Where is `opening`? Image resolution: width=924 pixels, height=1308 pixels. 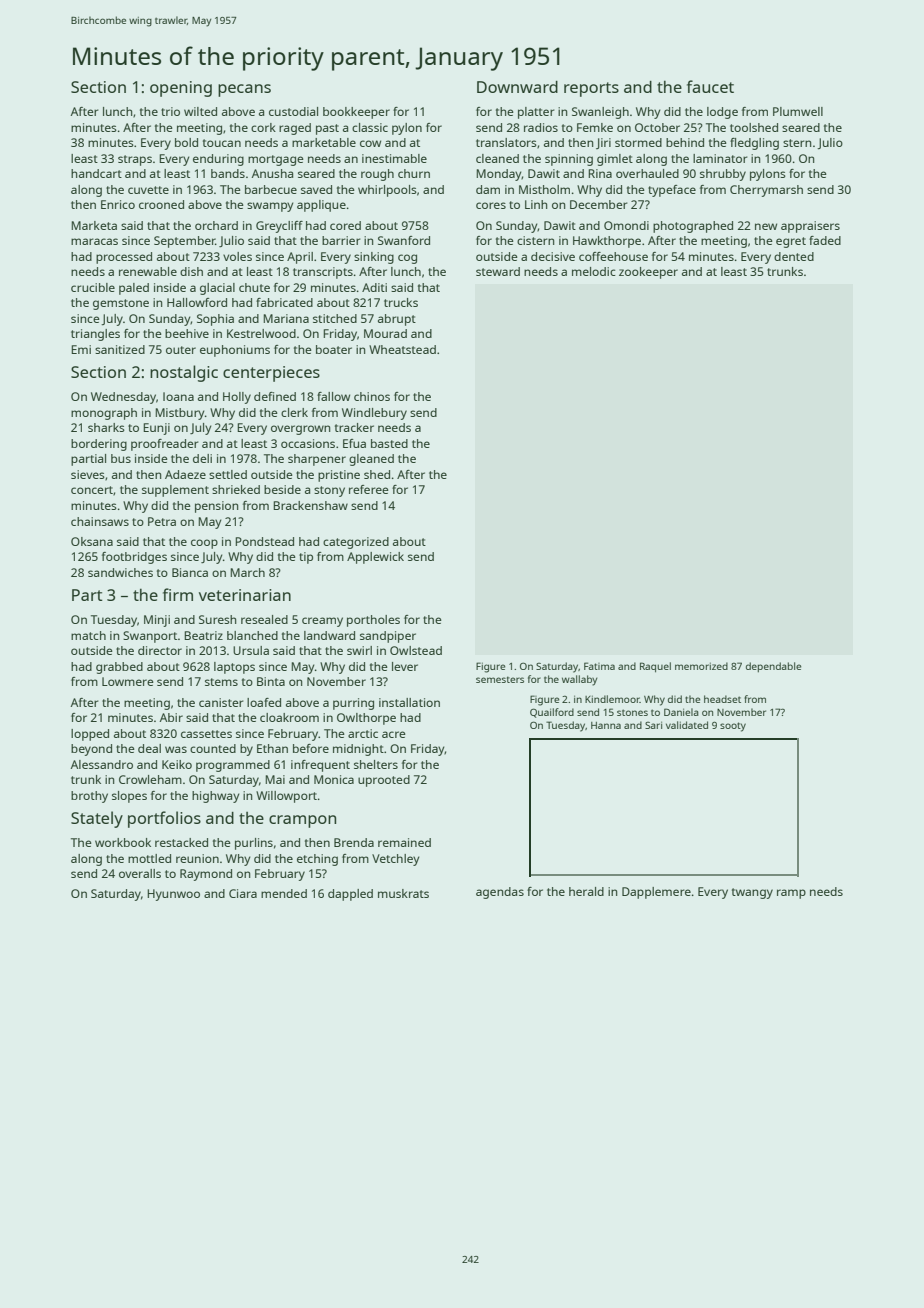
opening is located at coordinates (181, 89).
